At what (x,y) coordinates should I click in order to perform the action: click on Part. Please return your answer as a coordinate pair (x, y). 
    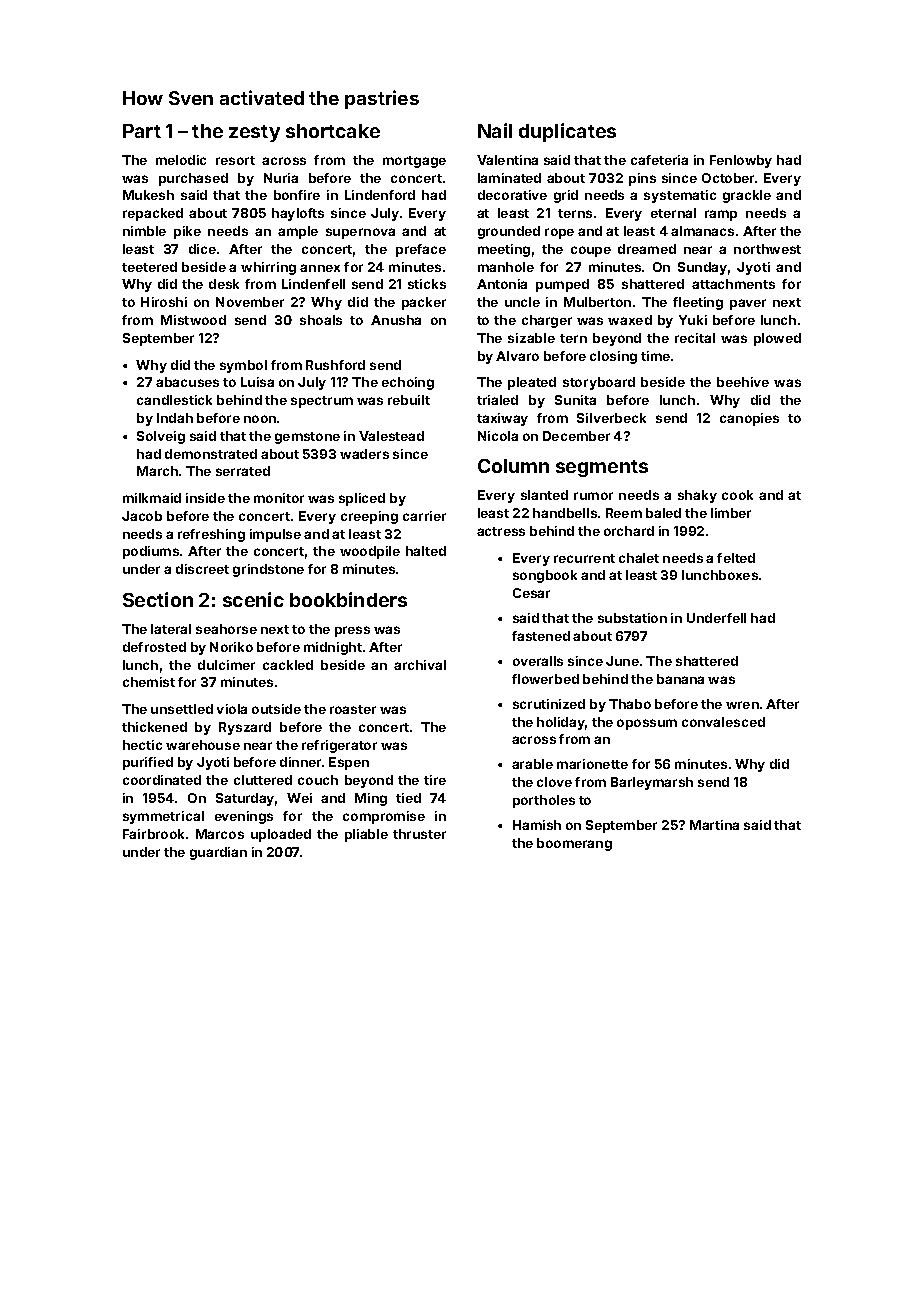
    Looking at the image, I should click on (142, 131).
